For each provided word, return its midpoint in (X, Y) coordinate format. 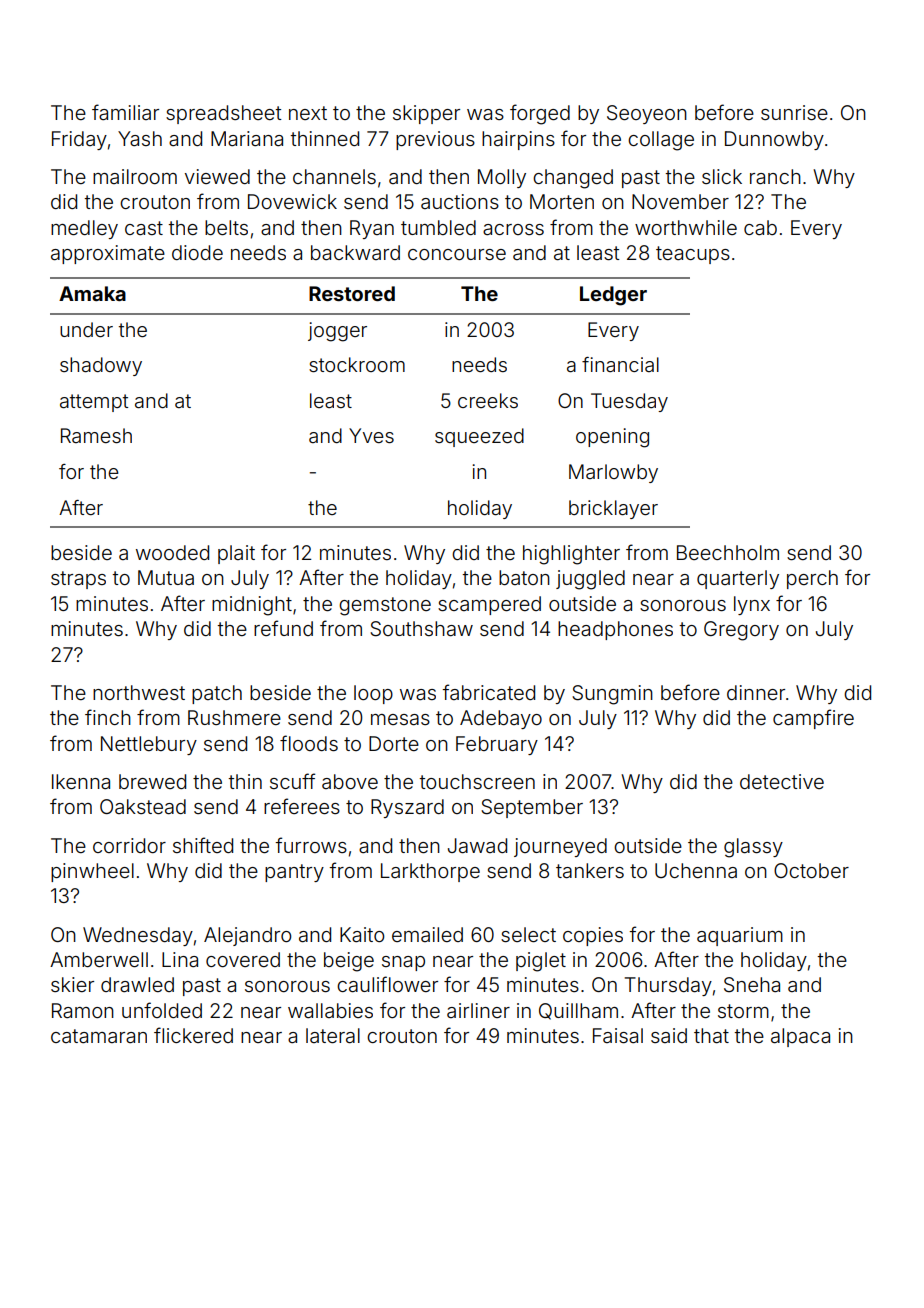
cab (760, 227)
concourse (457, 254)
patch (217, 694)
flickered (193, 1035)
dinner (756, 692)
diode (197, 252)
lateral (333, 1035)
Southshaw (421, 629)
